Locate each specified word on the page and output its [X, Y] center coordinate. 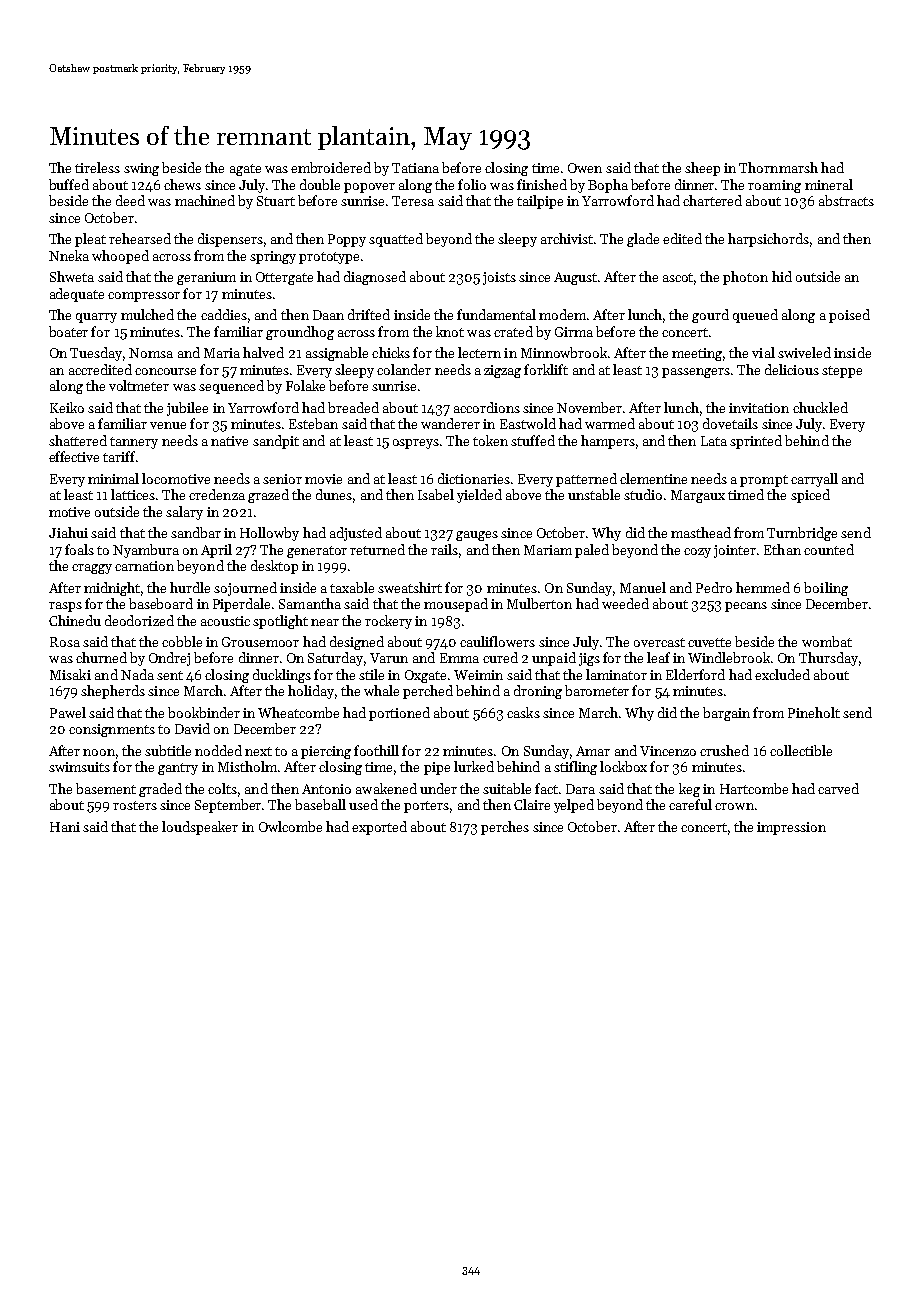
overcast [659, 642]
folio [472, 184]
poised [849, 316]
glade [643, 240]
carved [838, 788]
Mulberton [539, 603]
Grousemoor [260, 642]
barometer [597, 690]
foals [79, 549]
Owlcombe [290, 826]
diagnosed [375, 278]
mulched [147, 314]
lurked [474, 766]
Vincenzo [668, 751]
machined [205, 200]
